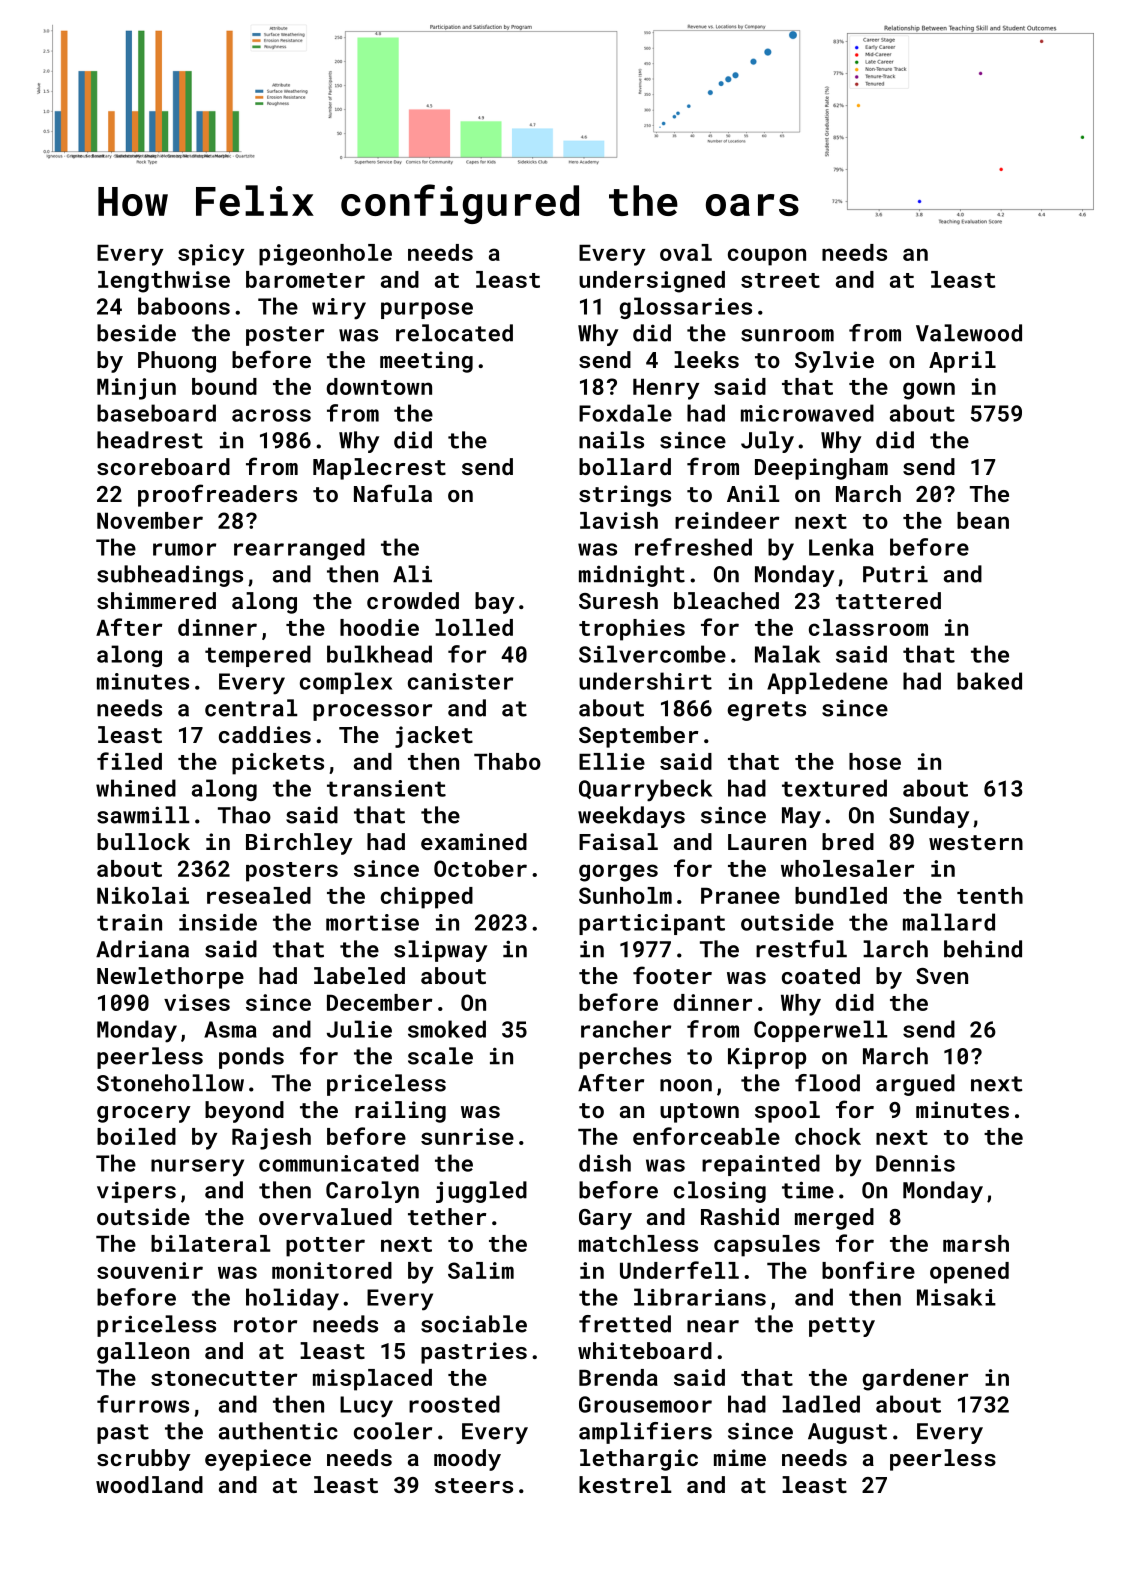 The width and height of the screenshot is (1123, 1595). What do you see at coordinates (767, 257) in the screenshot?
I see `coupon` at bounding box center [767, 257].
